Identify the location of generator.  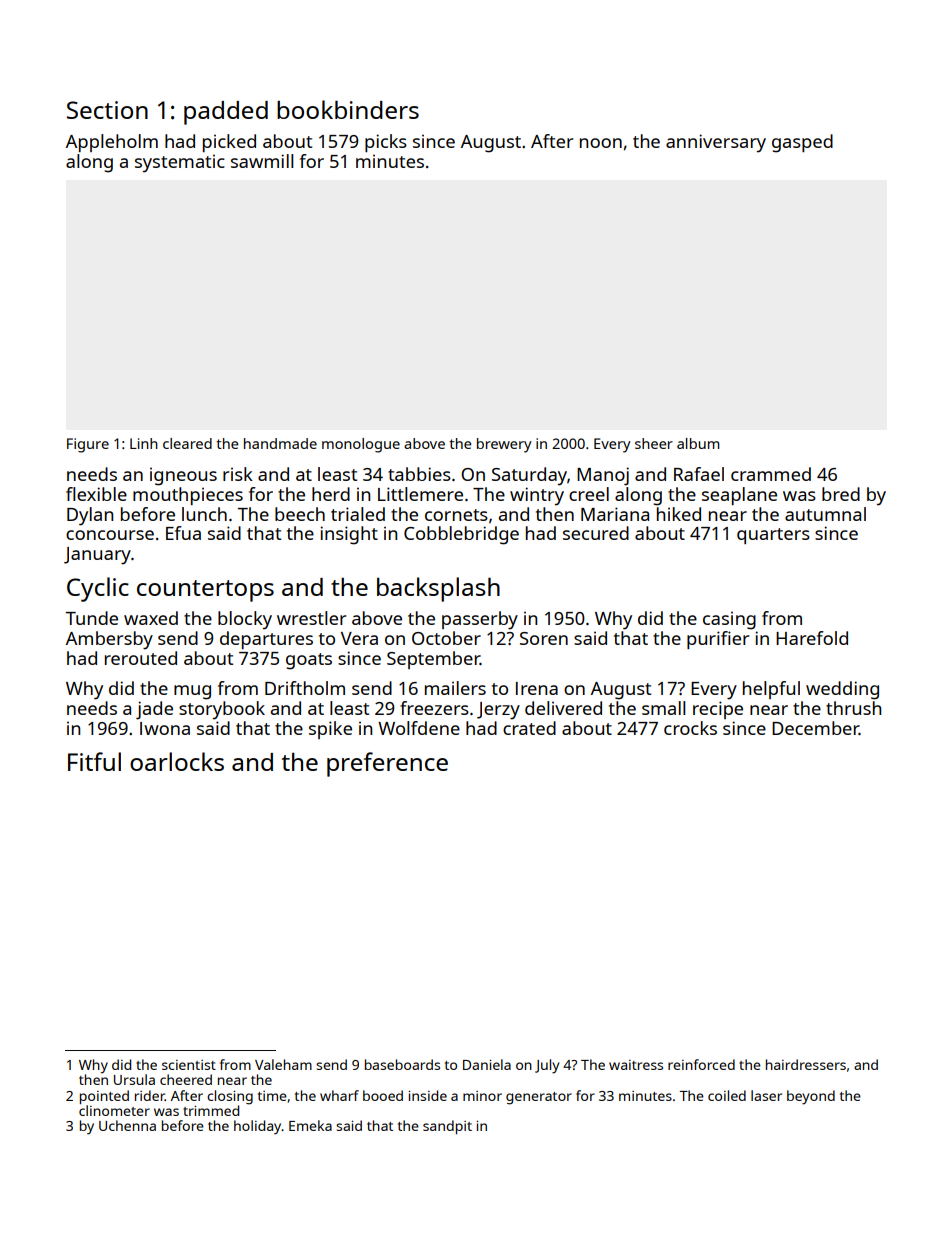
(539, 1098).
